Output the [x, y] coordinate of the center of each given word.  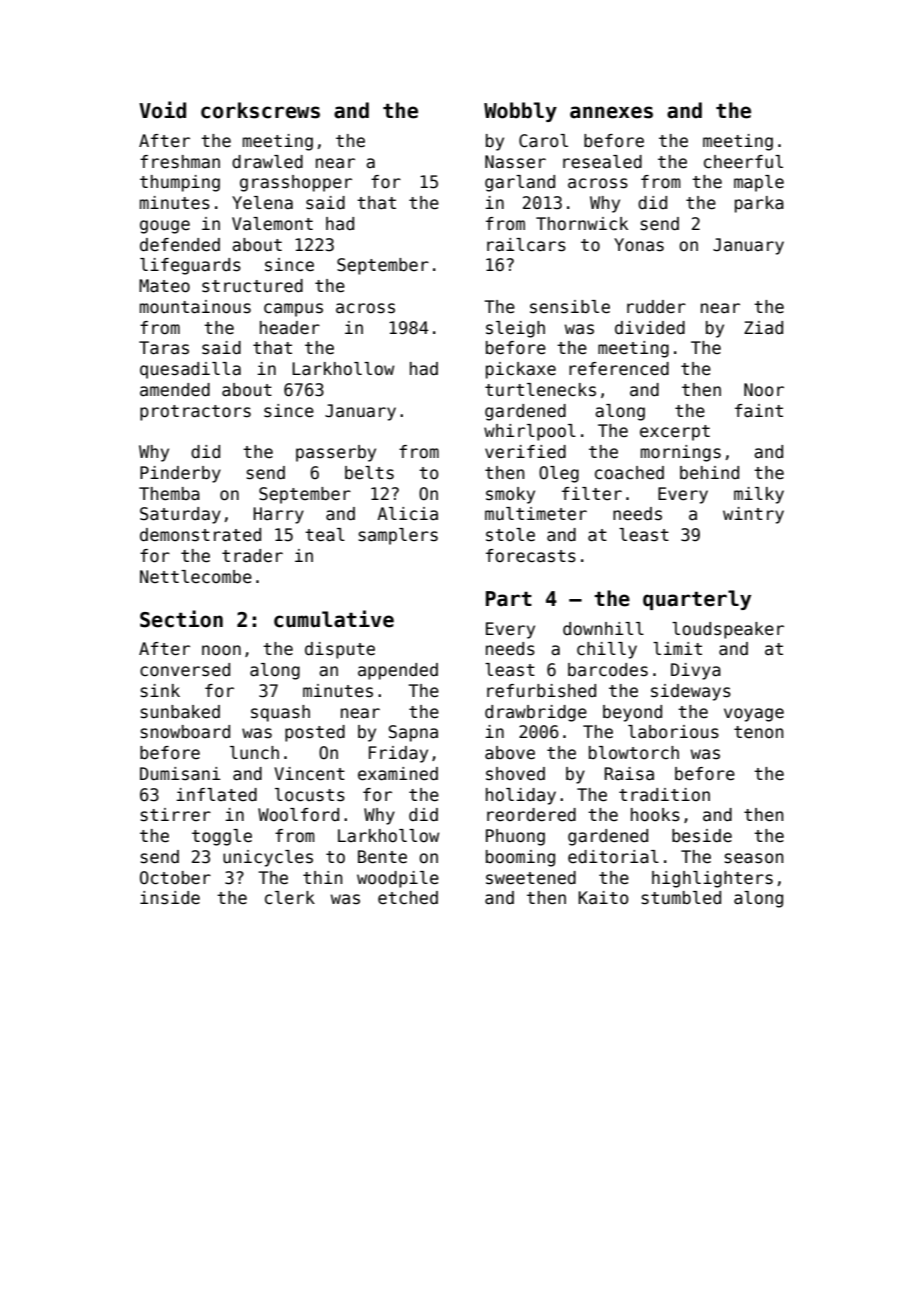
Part [509, 599]
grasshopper [296, 183]
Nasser [515, 162]
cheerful [743, 162]
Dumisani [180, 774]
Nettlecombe [196, 577]
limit [677, 648]
